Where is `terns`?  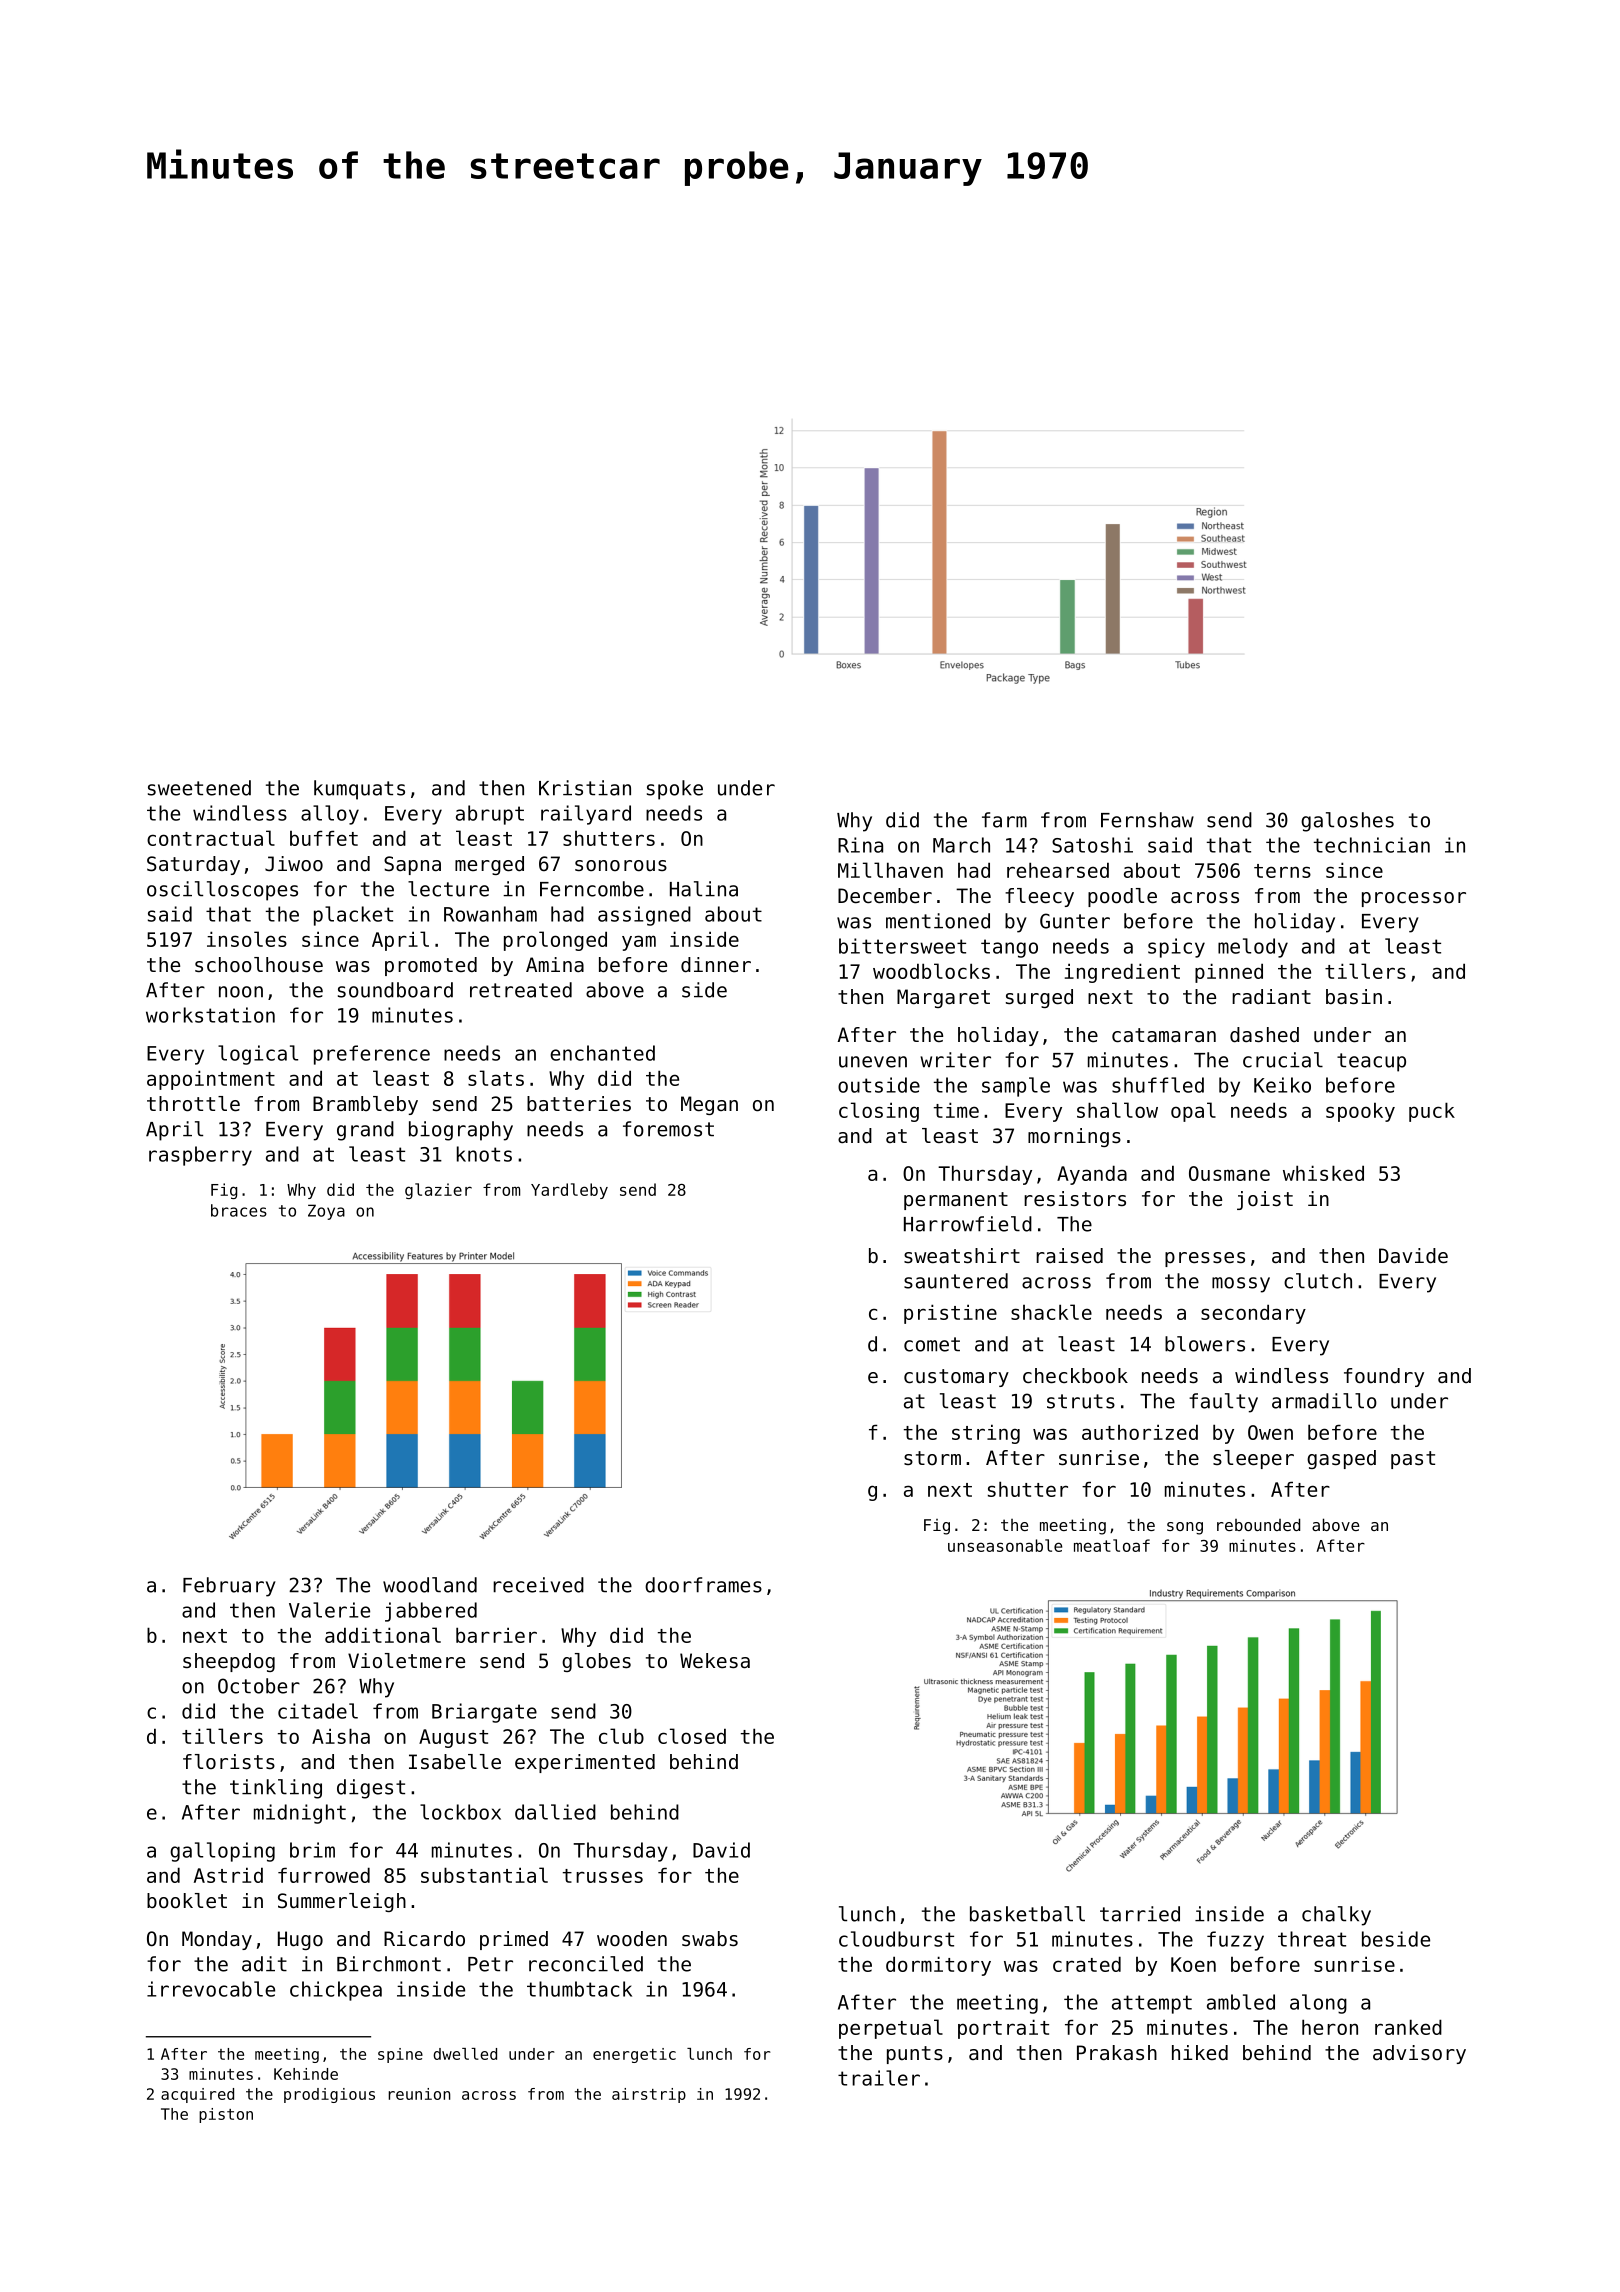 terns is located at coordinates (1282, 871).
